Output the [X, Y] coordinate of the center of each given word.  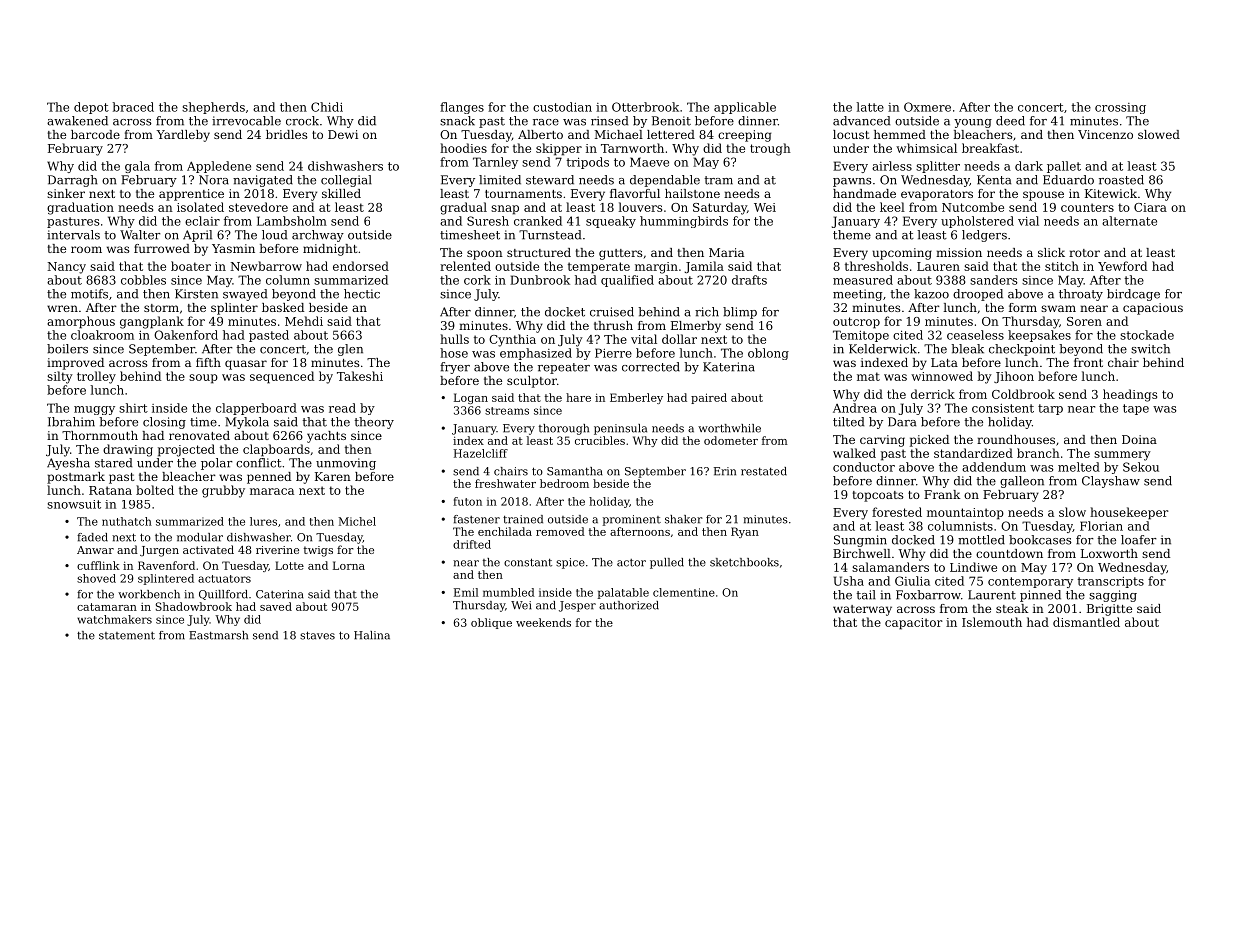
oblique [491, 623]
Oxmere [927, 107]
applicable [745, 108]
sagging [1113, 596]
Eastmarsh [218, 635]
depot [91, 108]
